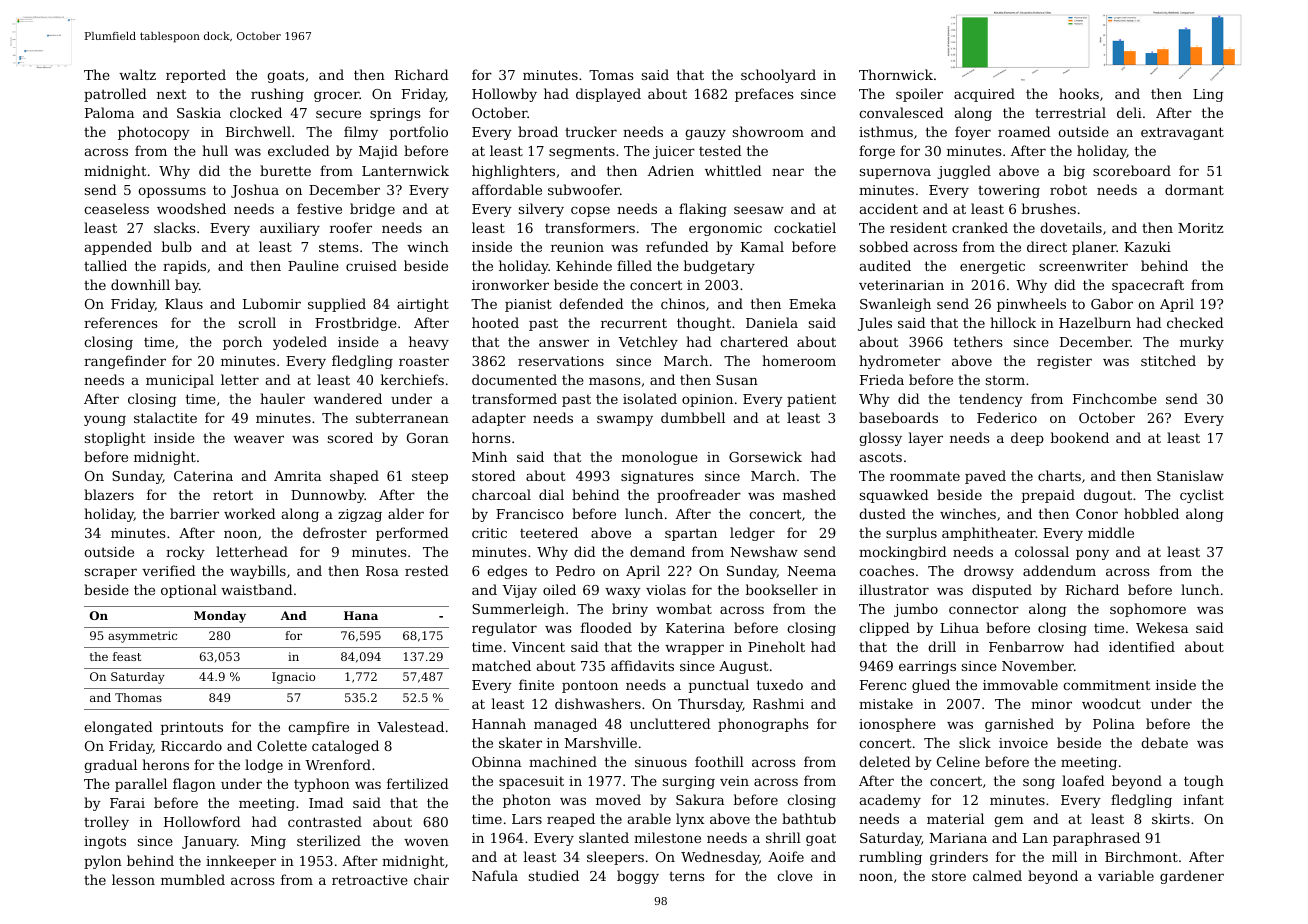 This image has width=1308, height=924. Describe the element at coordinates (180, 381) in the image. I see `municipal` at that location.
